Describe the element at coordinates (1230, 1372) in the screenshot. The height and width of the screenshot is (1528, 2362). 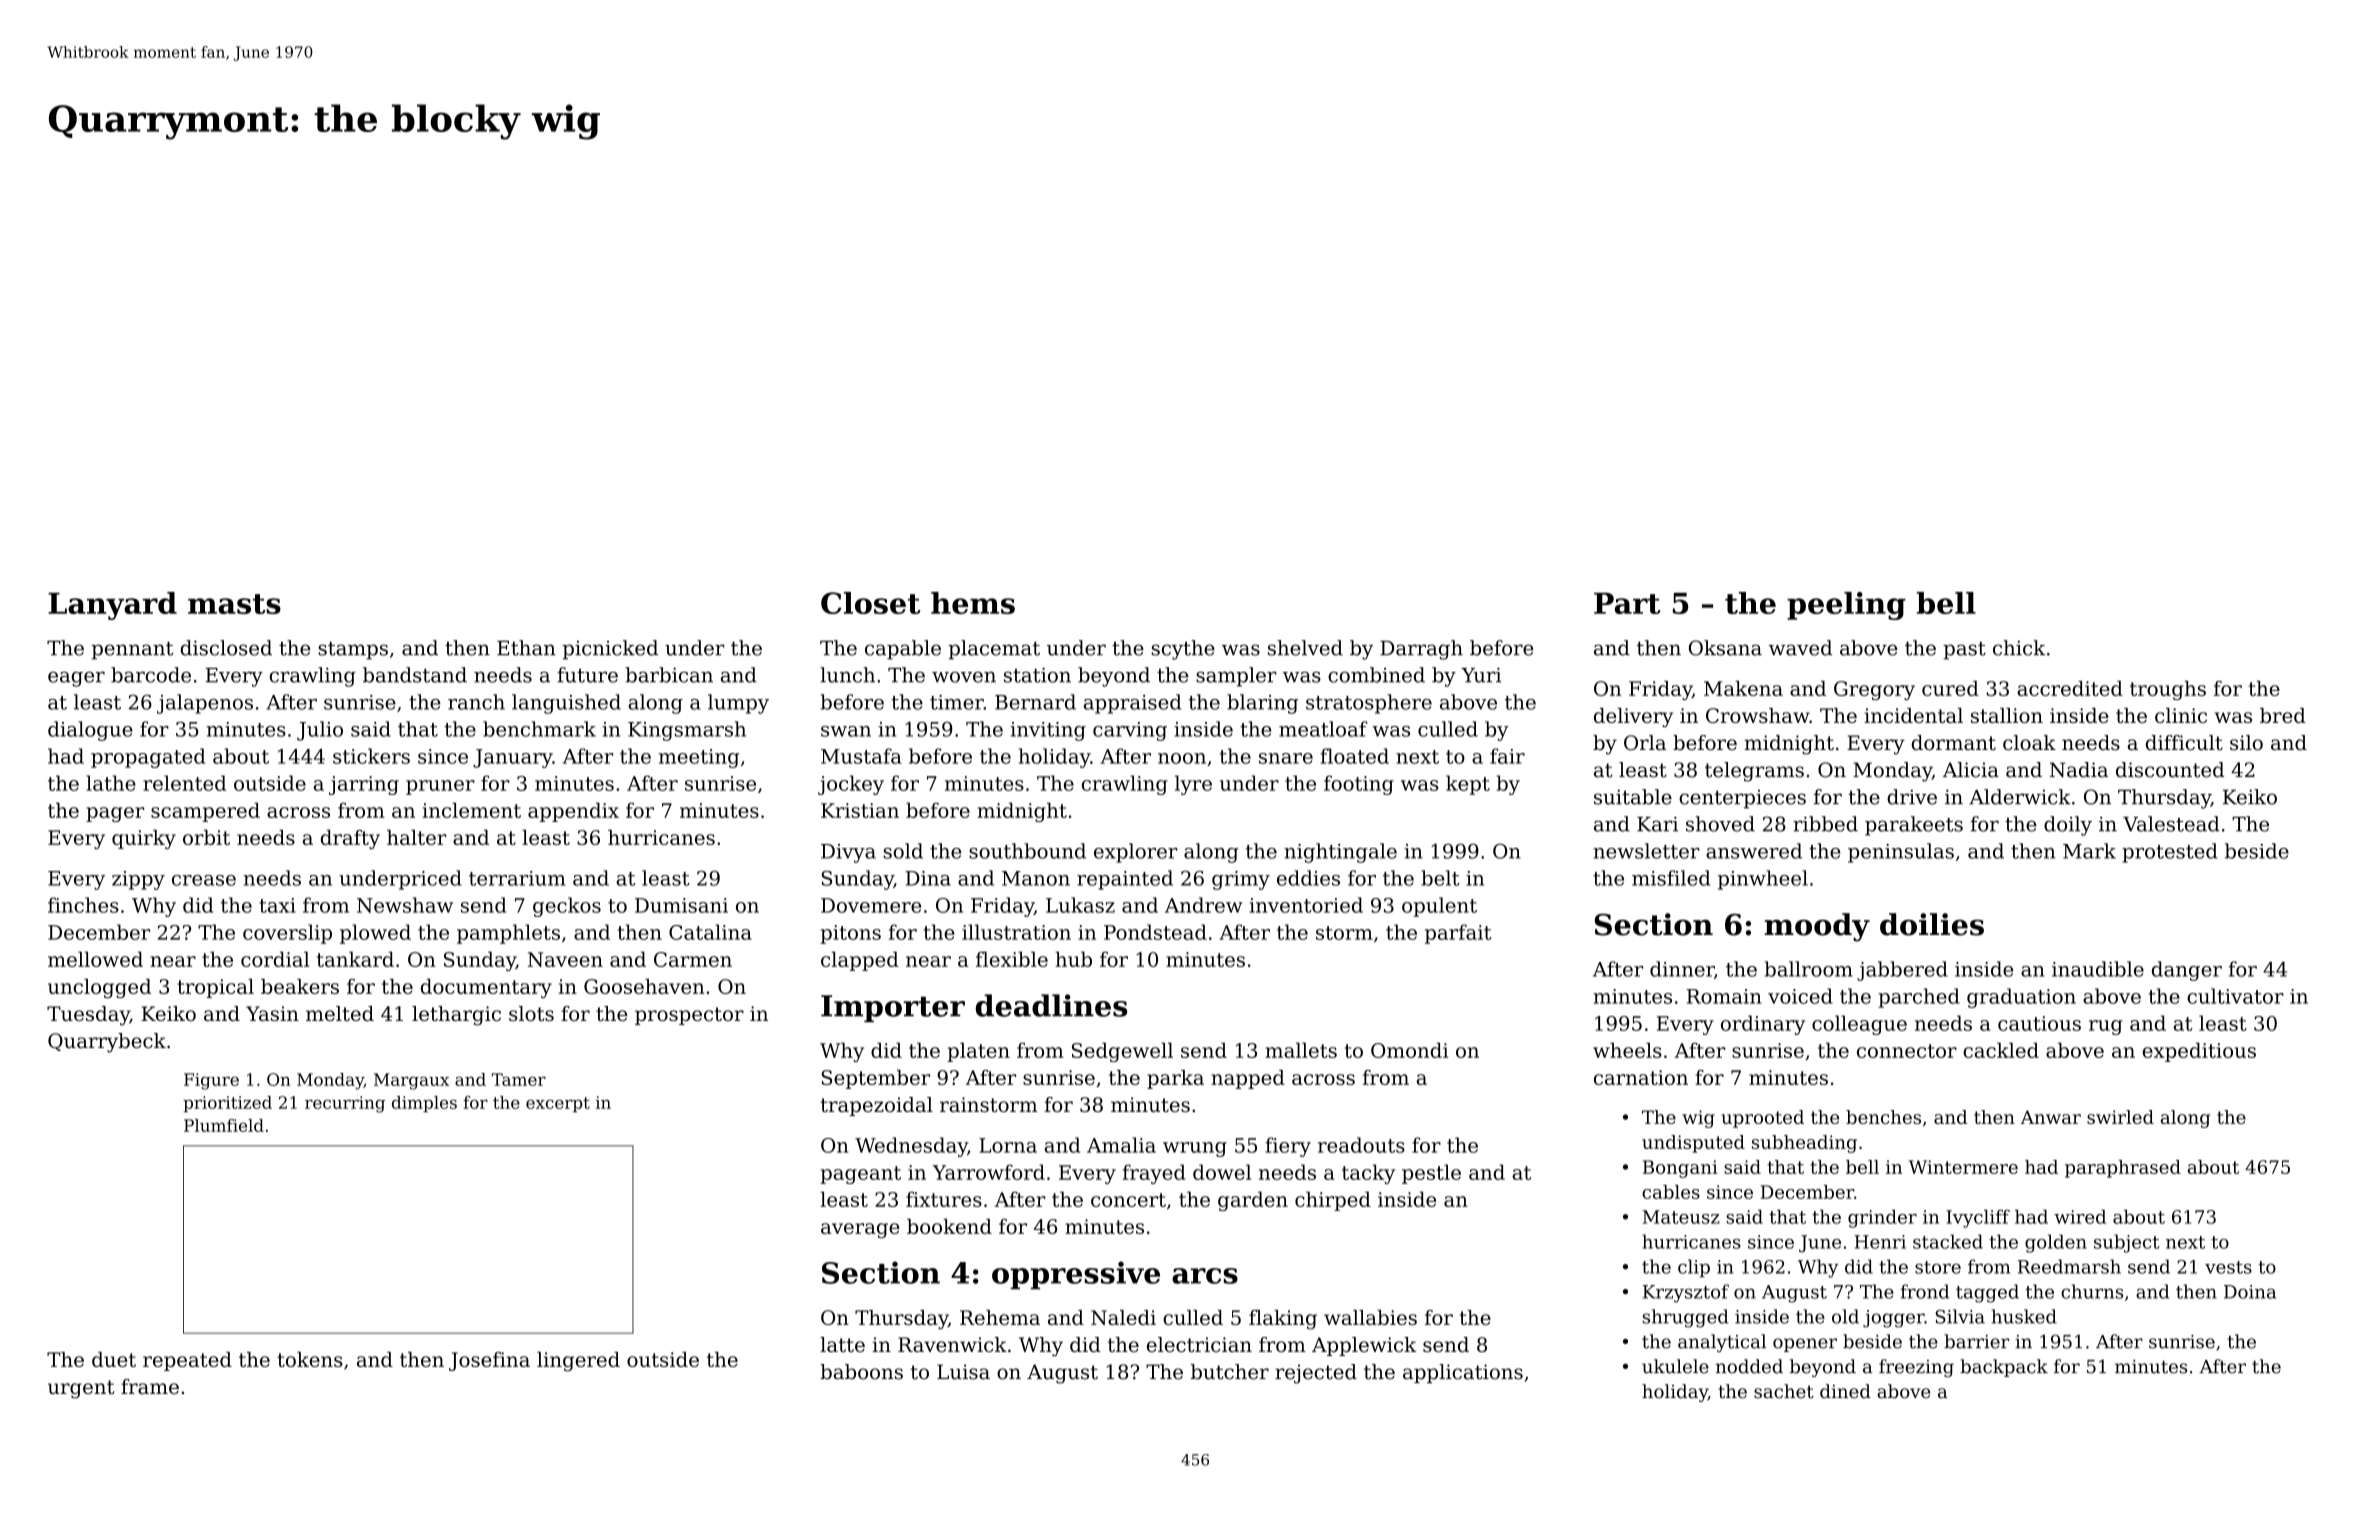
I see `butcher` at that location.
